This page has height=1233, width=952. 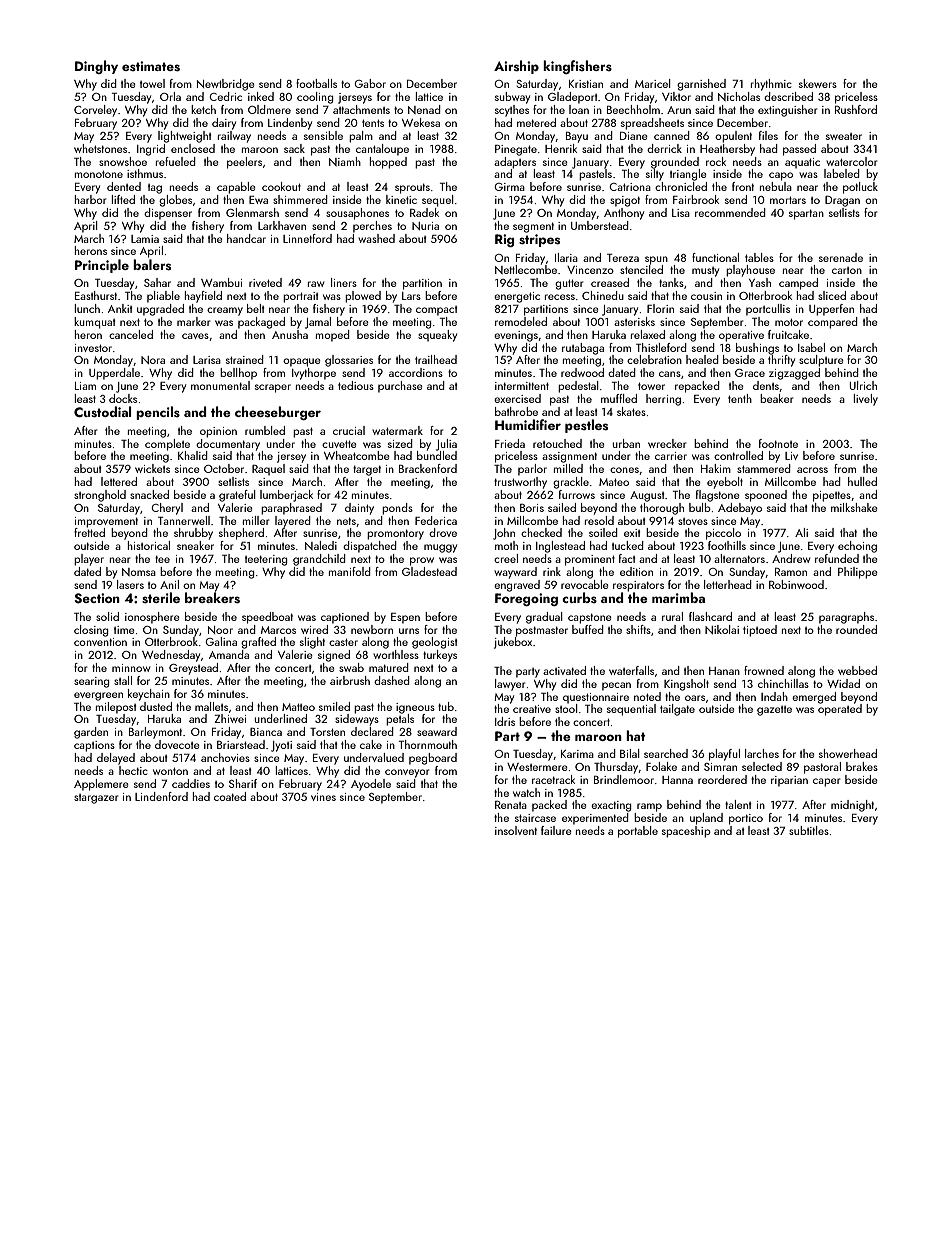 What do you see at coordinates (733, 137) in the page?
I see `opulent` at bounding box center [733, 137].
